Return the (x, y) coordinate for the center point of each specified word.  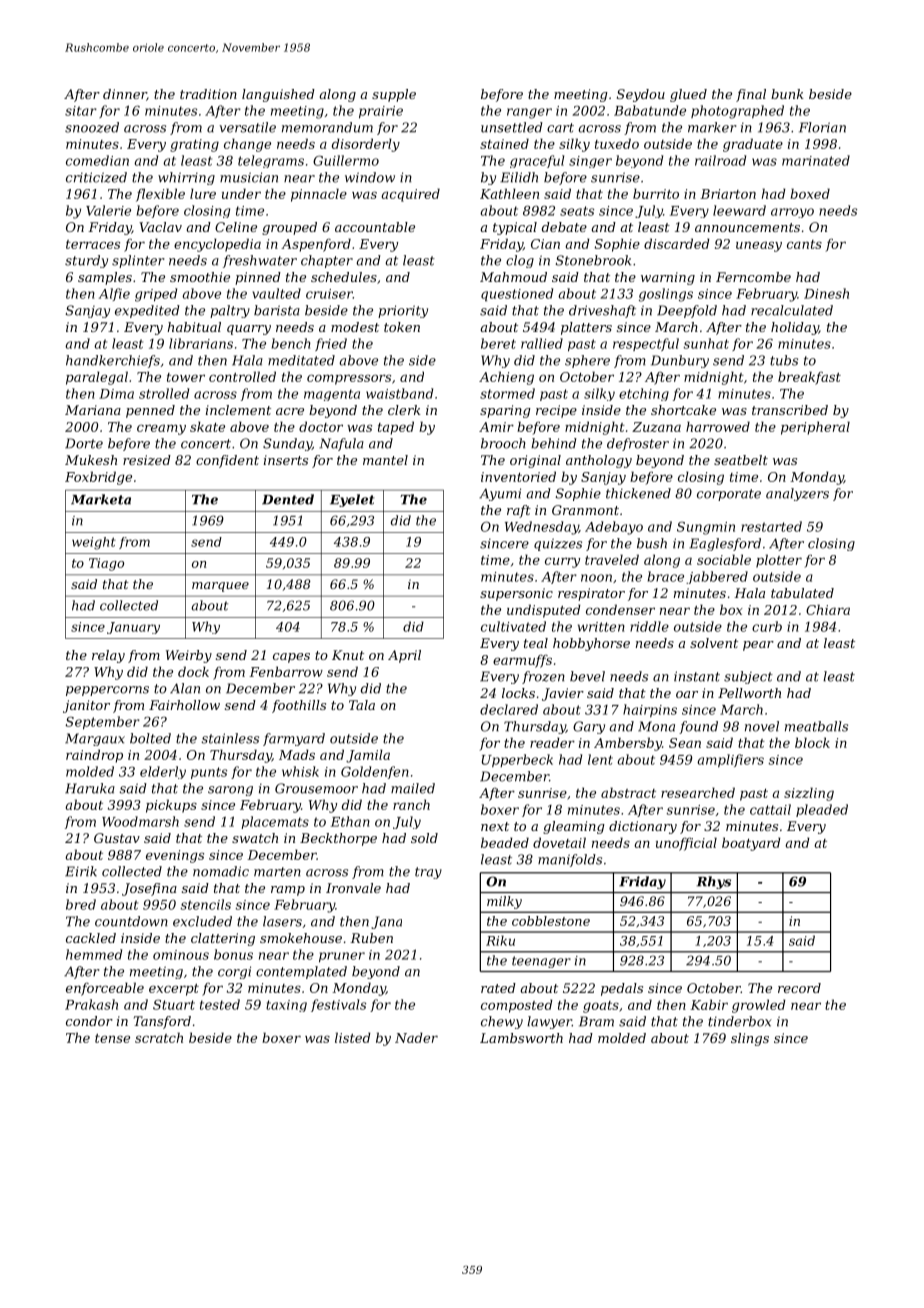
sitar (81, 111)
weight (94, 543)
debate (564, 227)
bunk (787, 94)
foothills (299, 706)
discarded (677, 243)
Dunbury (680, 361)
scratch (159, 1037)
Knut (348, 655)
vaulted (277, 293)
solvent (714, 643)
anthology (599, 461)
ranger (529, 113)
